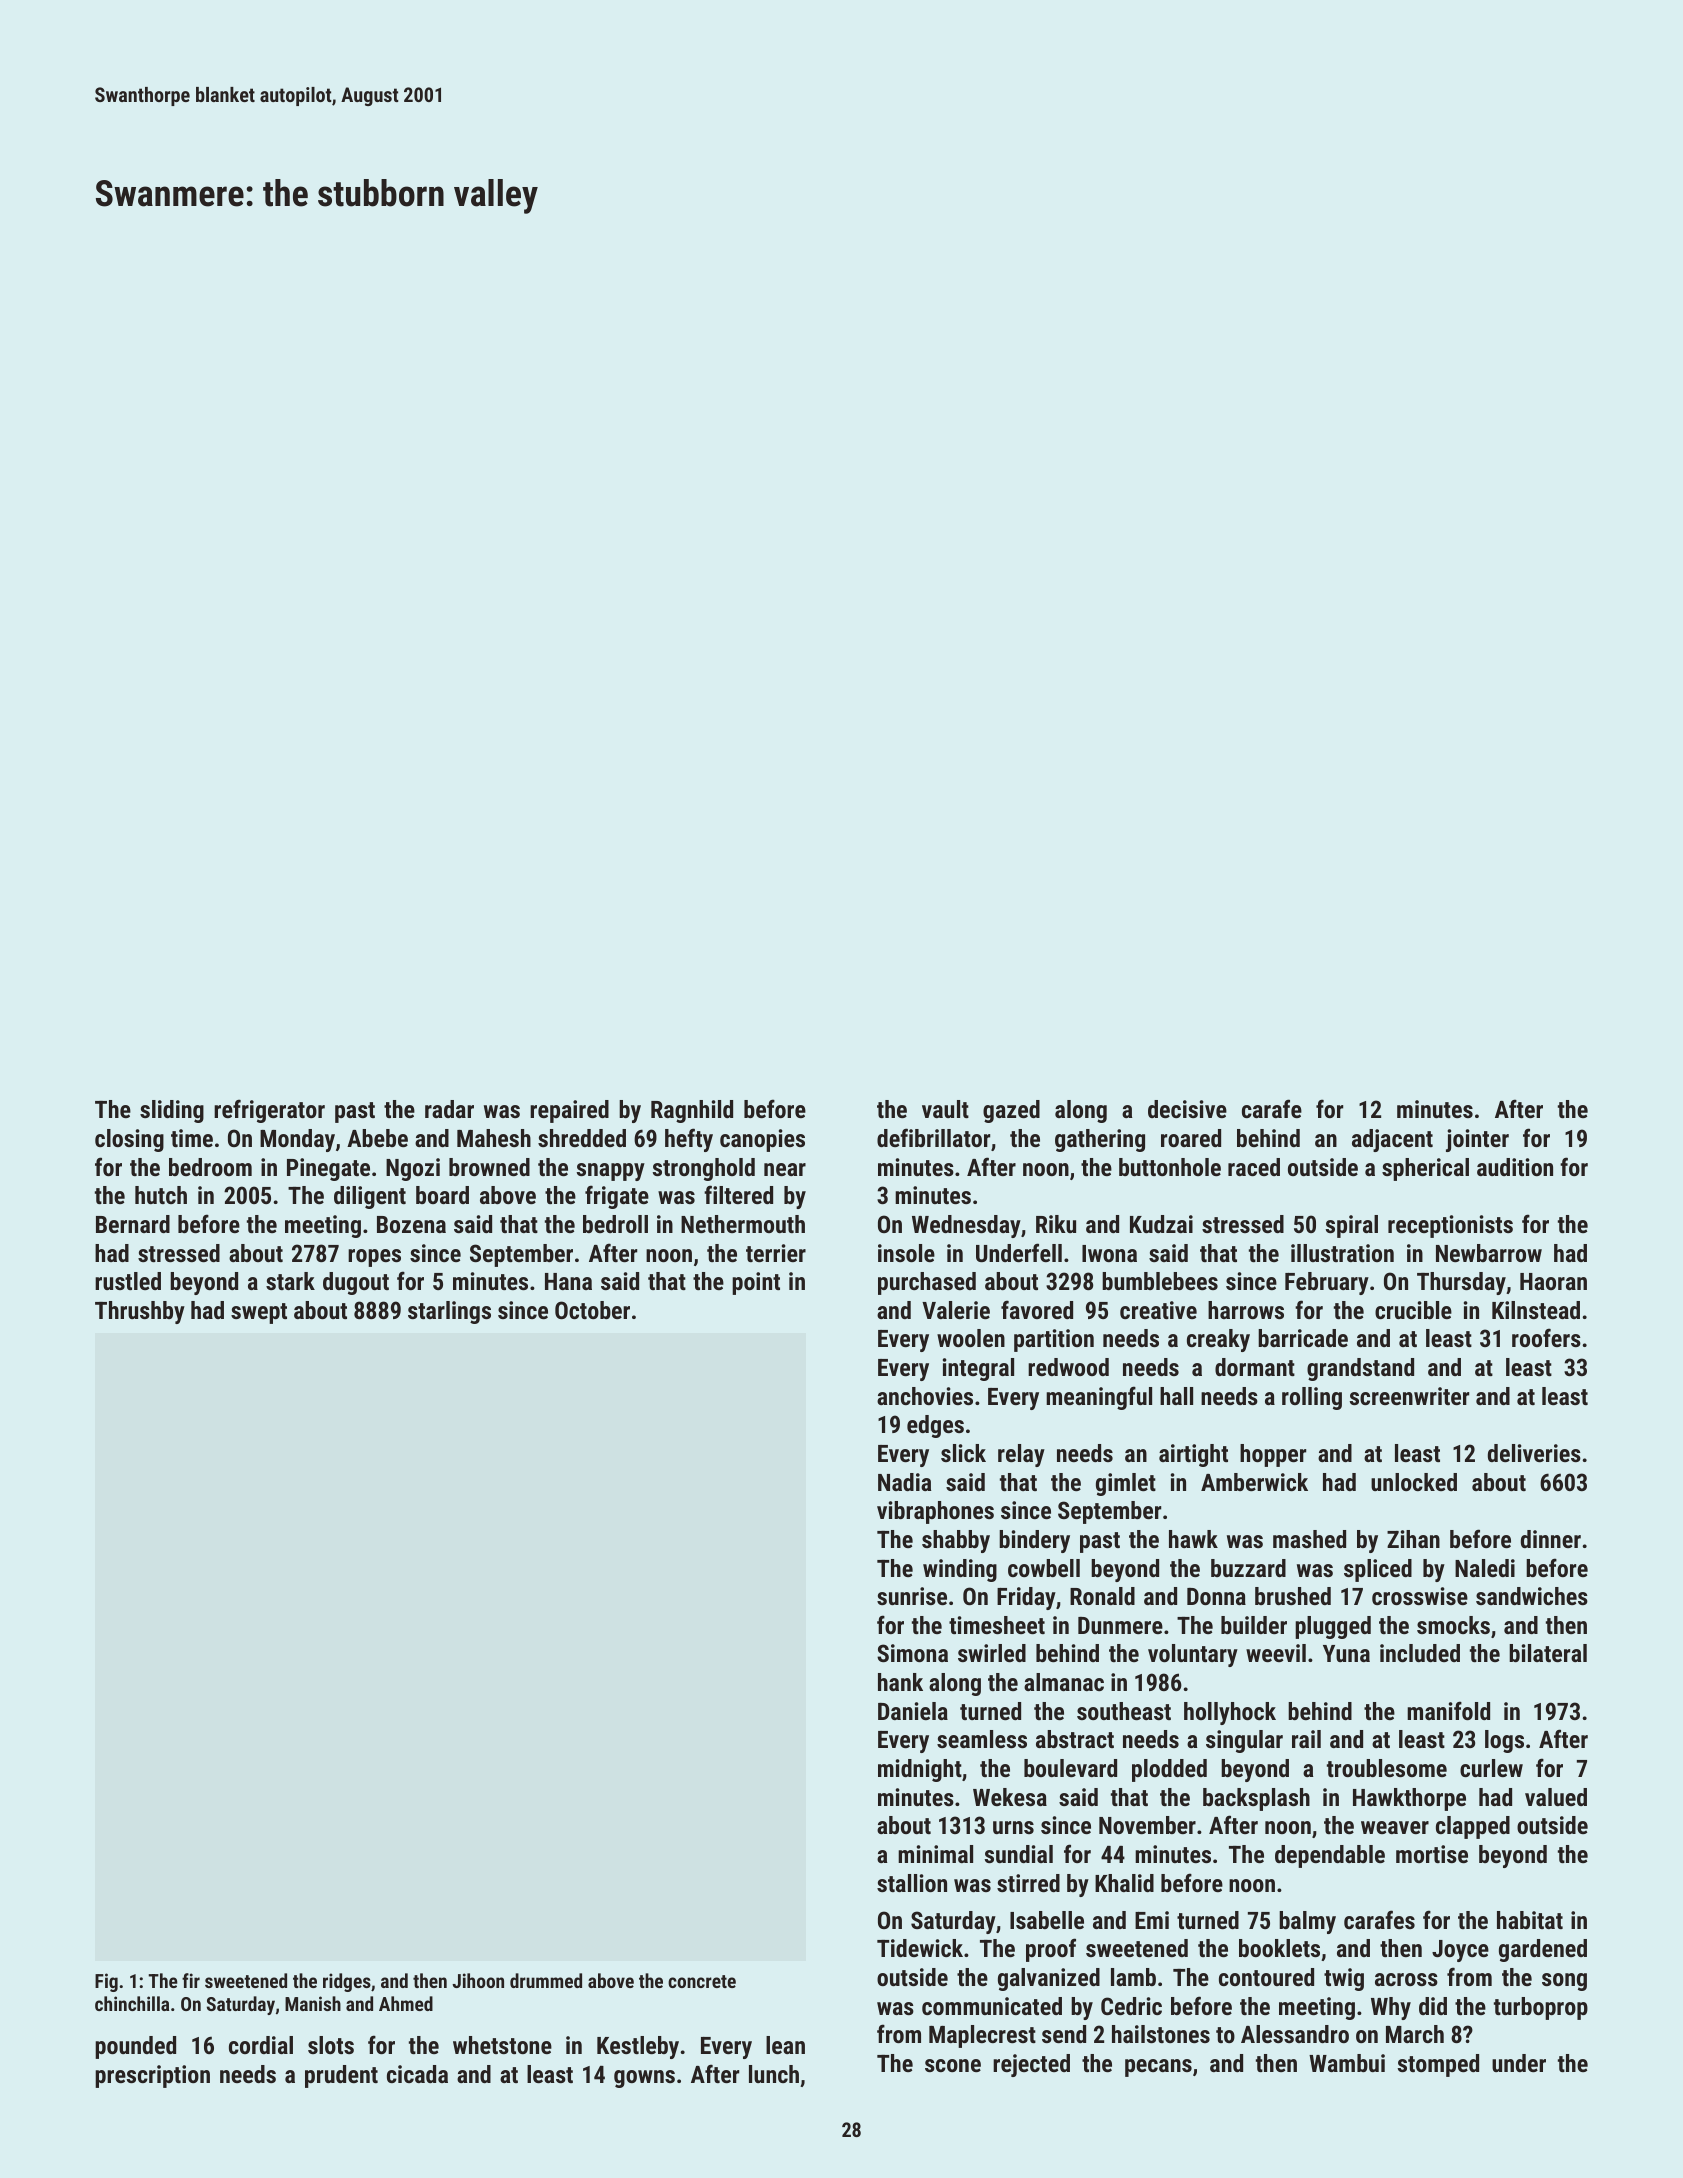 The image size is (1683, 2178). What do you see at coordinates (927, 1283) in the screenshot?
I see `purchased` at bounding box center [927, 1283].
